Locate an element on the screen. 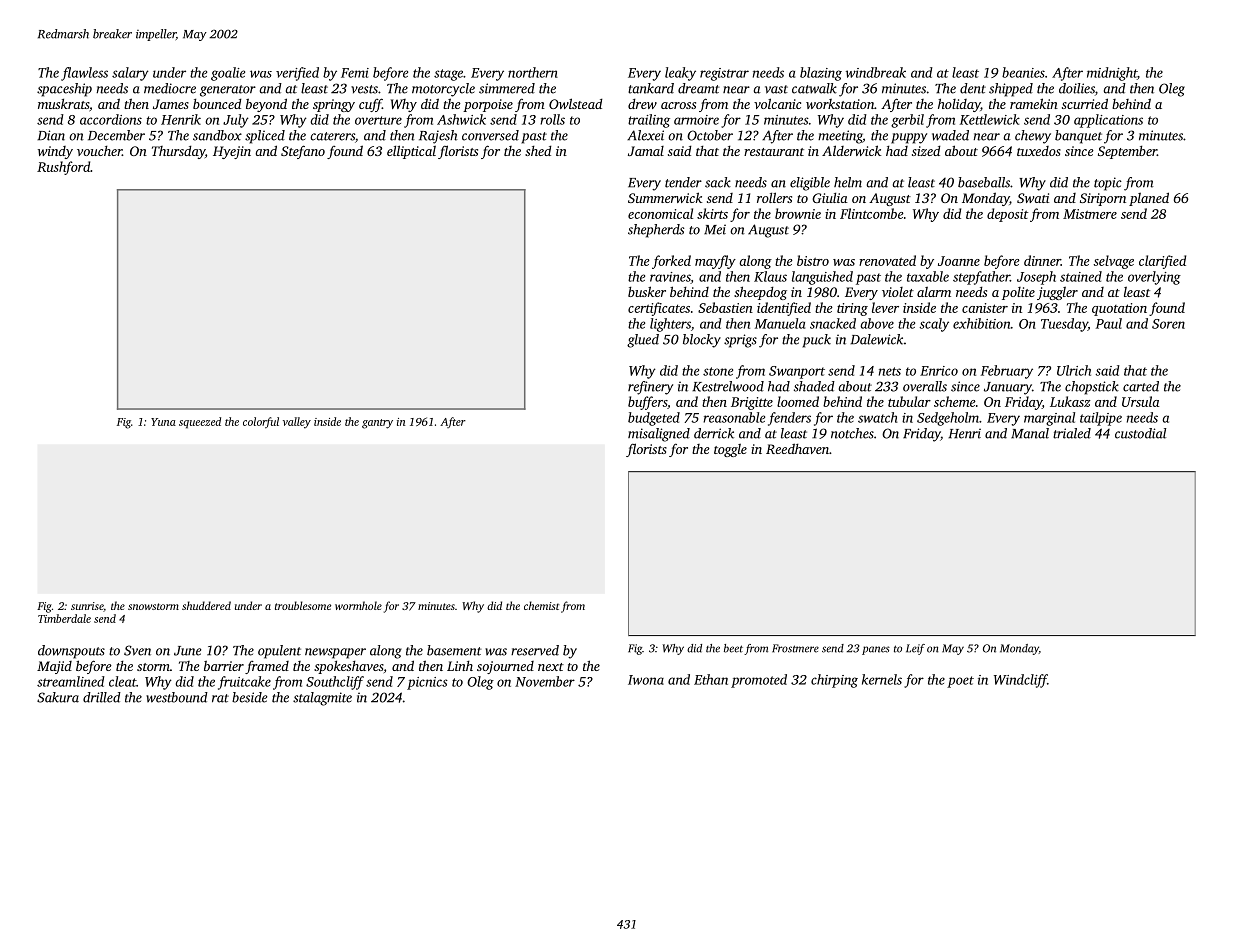  Femi is located at coordinates (355, 73).
